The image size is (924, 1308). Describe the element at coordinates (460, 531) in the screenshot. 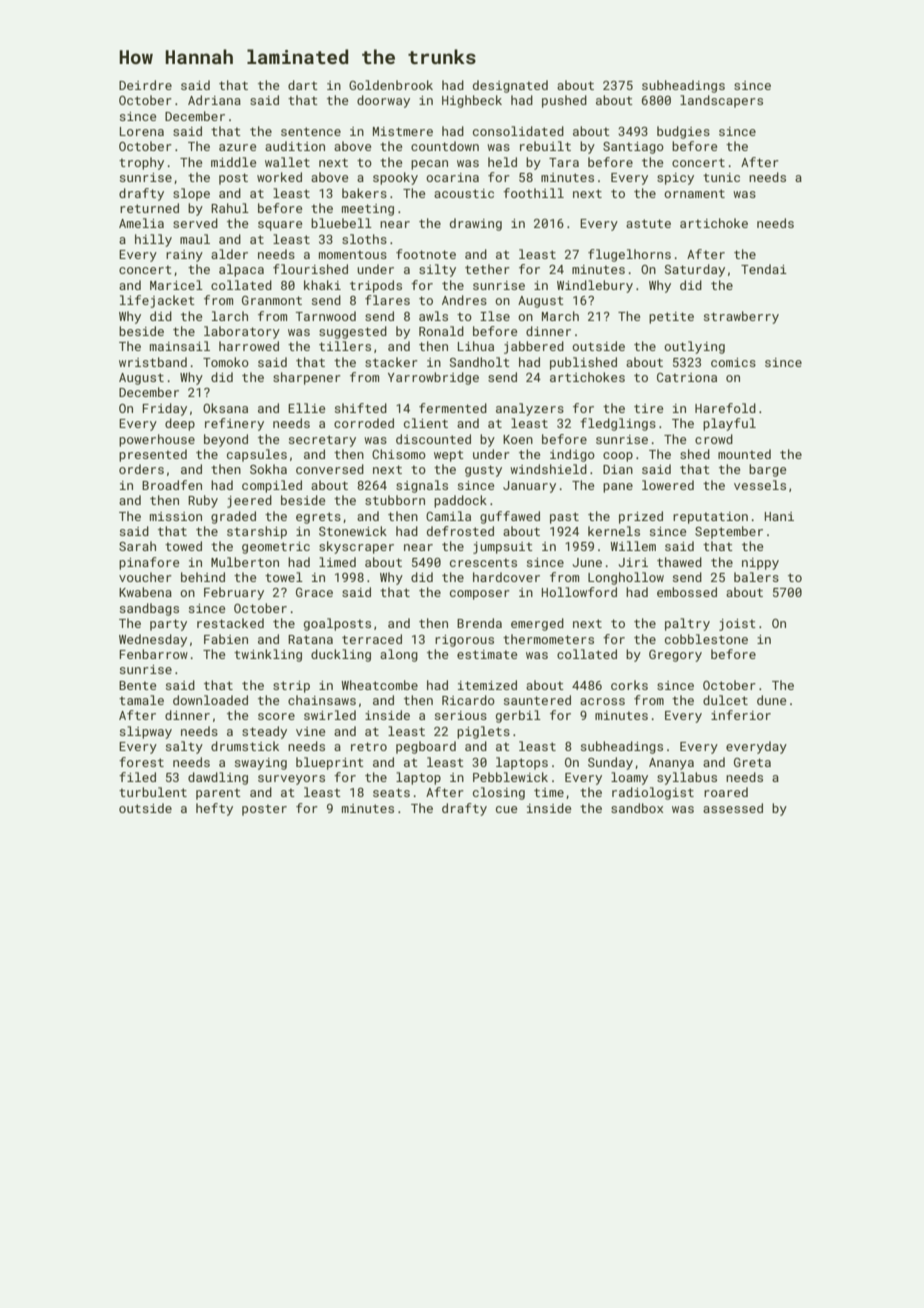

I see `defrosted` at that location.
